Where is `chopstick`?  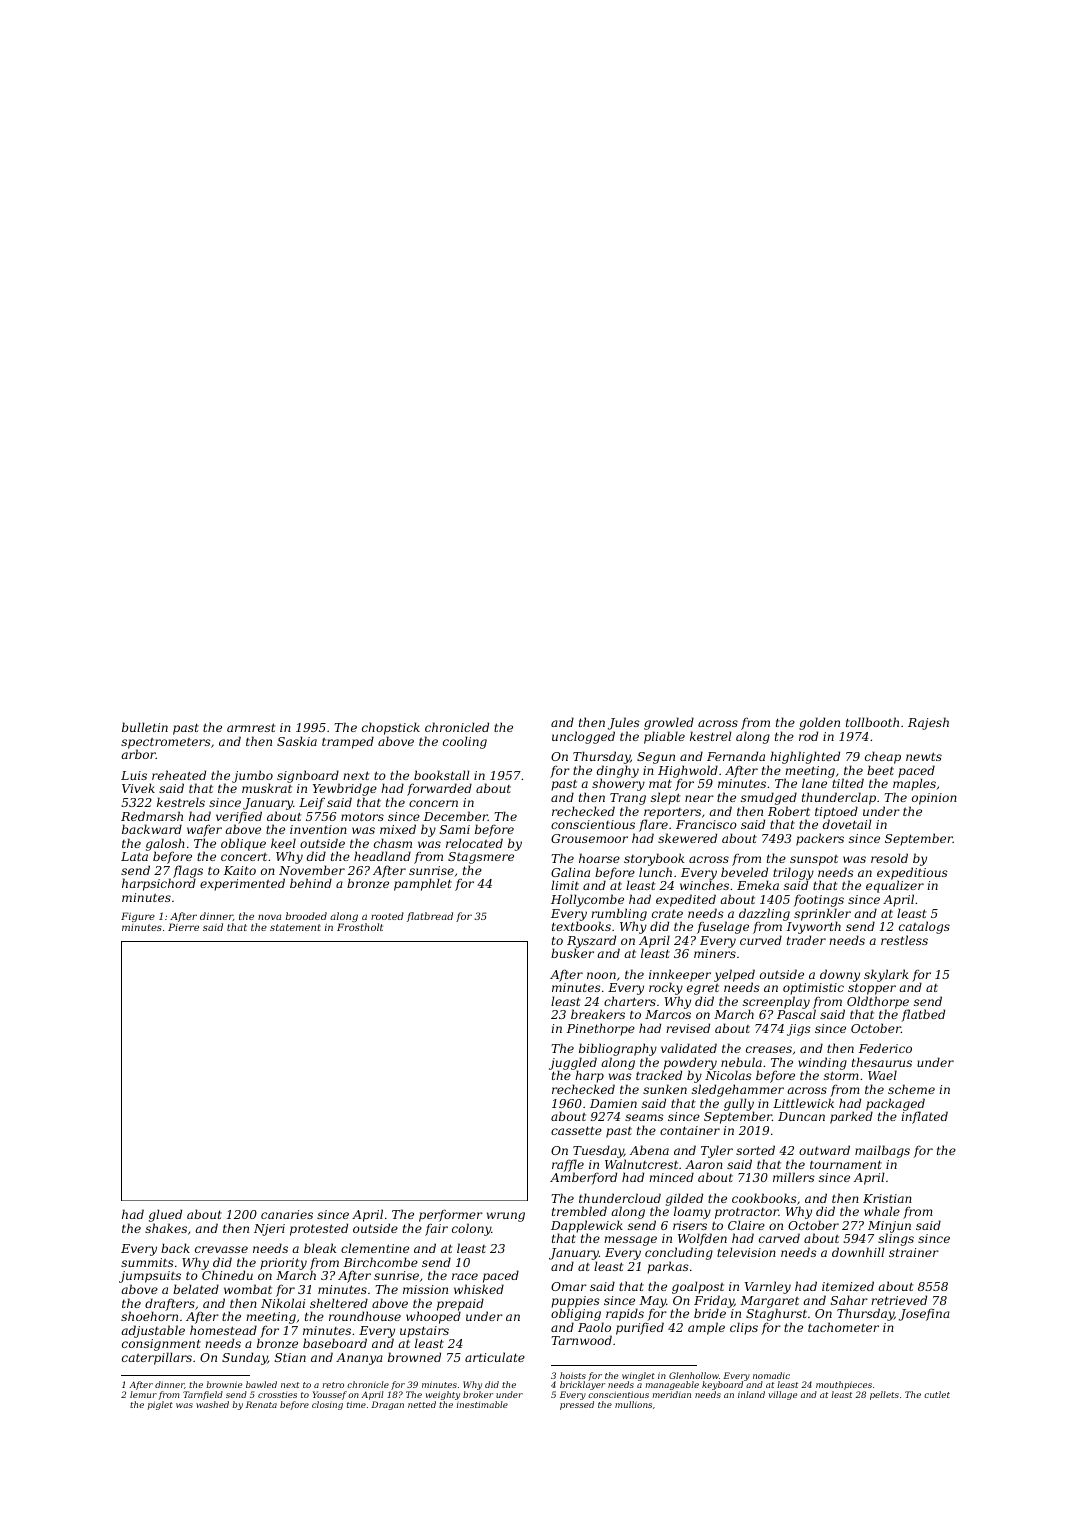
chopstick is located at coordinates (391, 728).
